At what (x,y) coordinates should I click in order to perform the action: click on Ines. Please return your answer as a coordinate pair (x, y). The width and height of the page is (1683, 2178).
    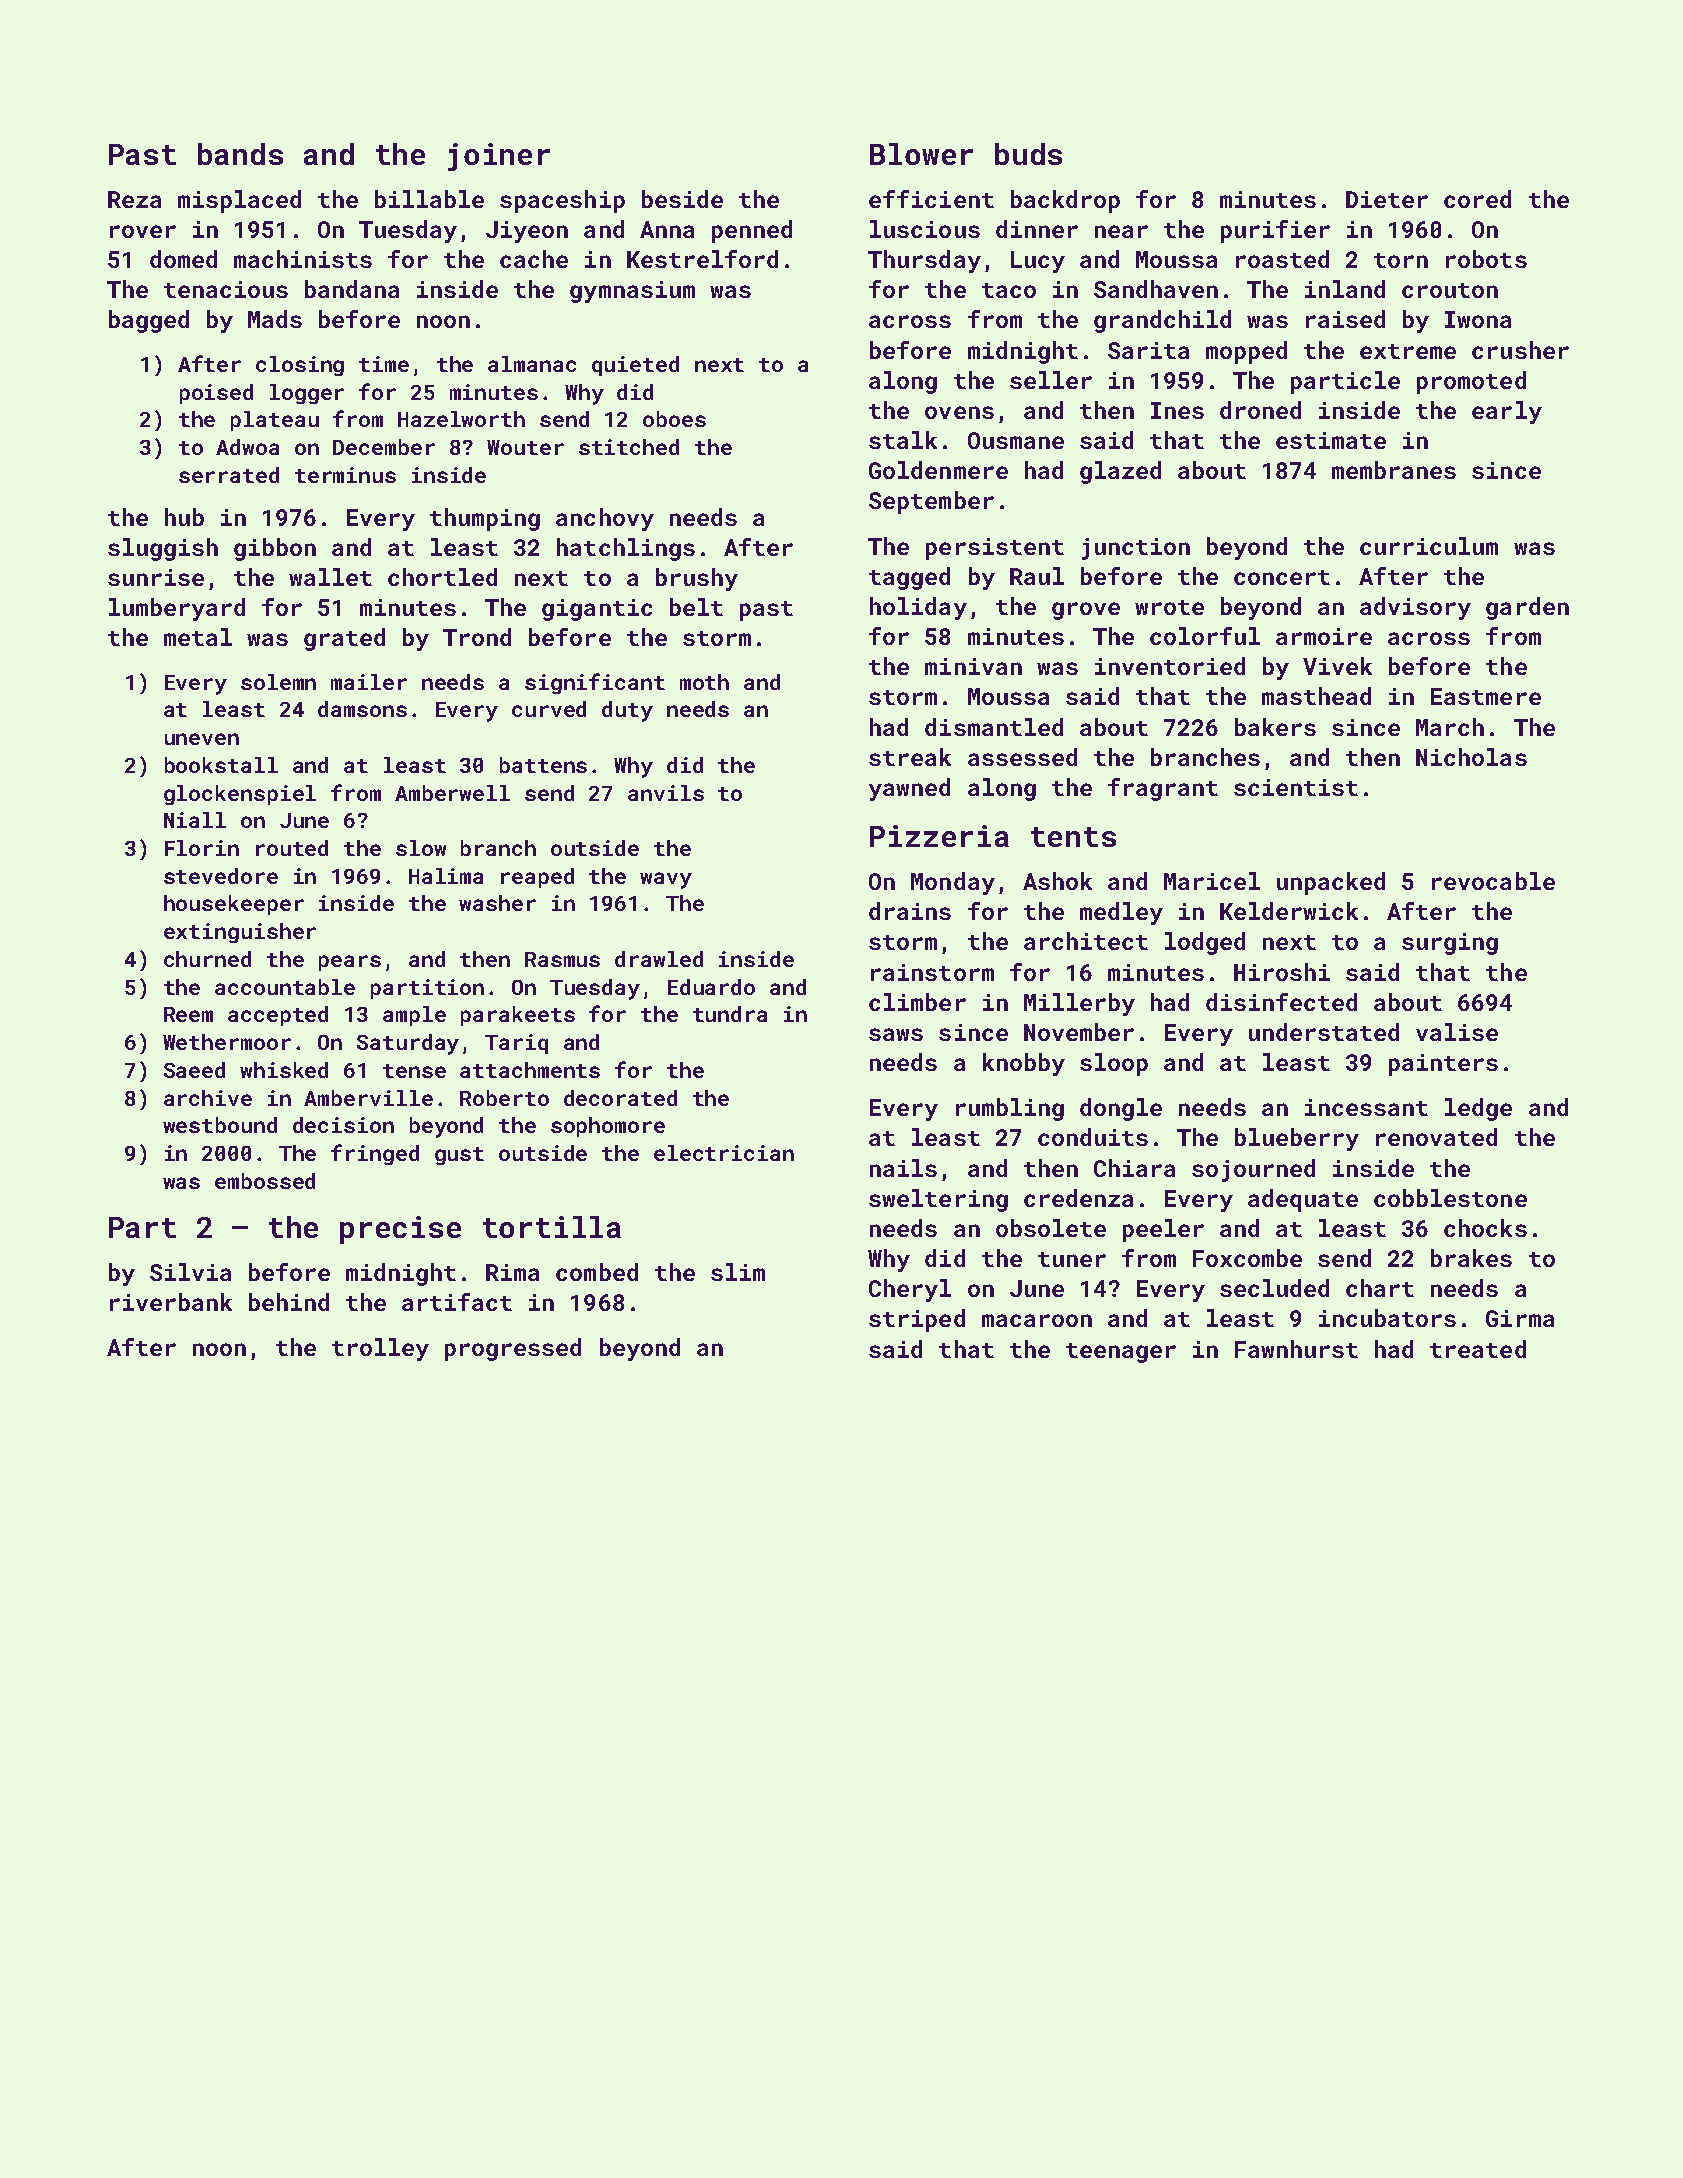
    Looking at the image, I should click on (1177, 410).
